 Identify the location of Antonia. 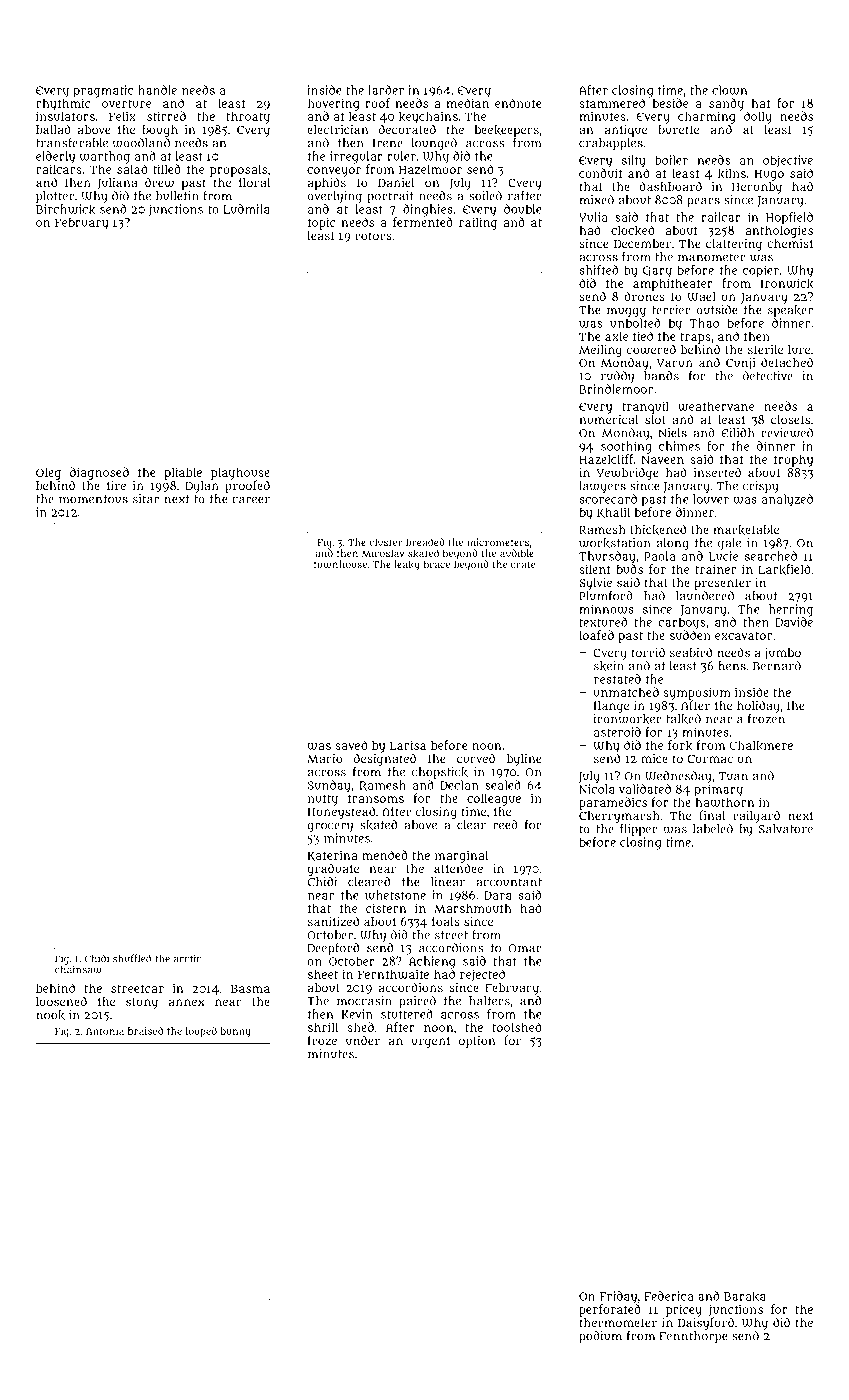
(105, 1031).
